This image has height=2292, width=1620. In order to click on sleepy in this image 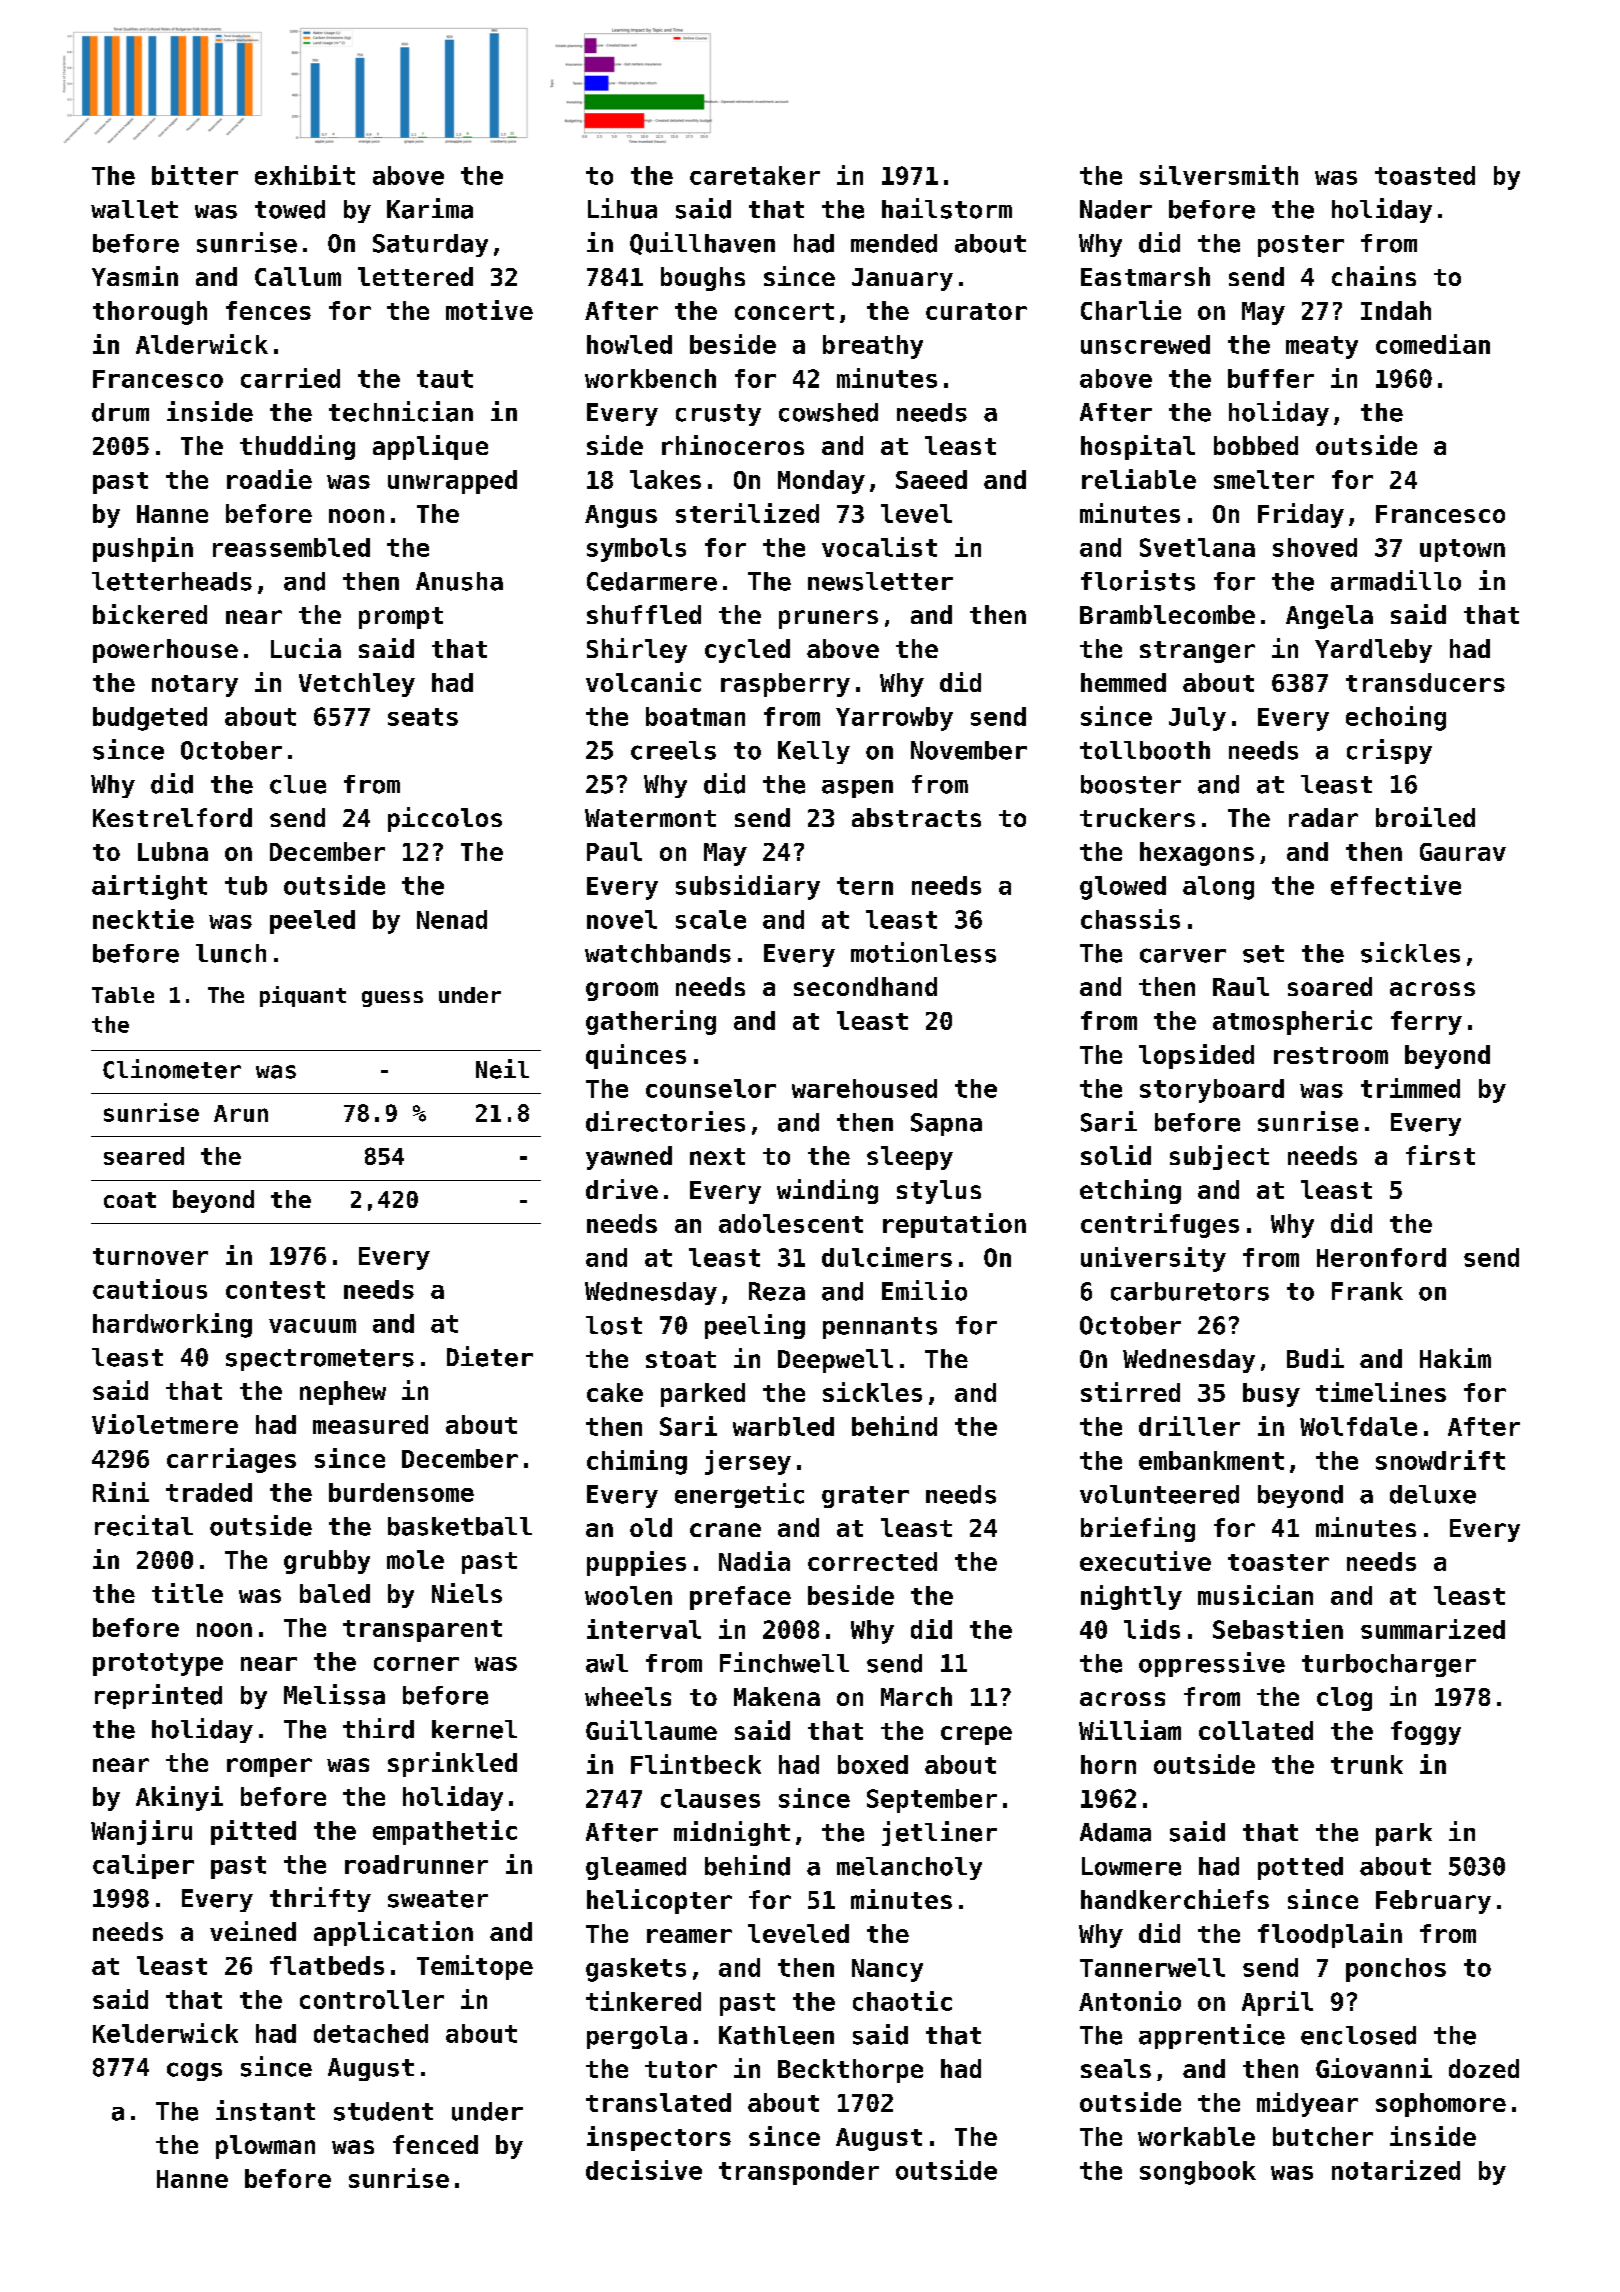, I will do `click(910, 1158)`.
